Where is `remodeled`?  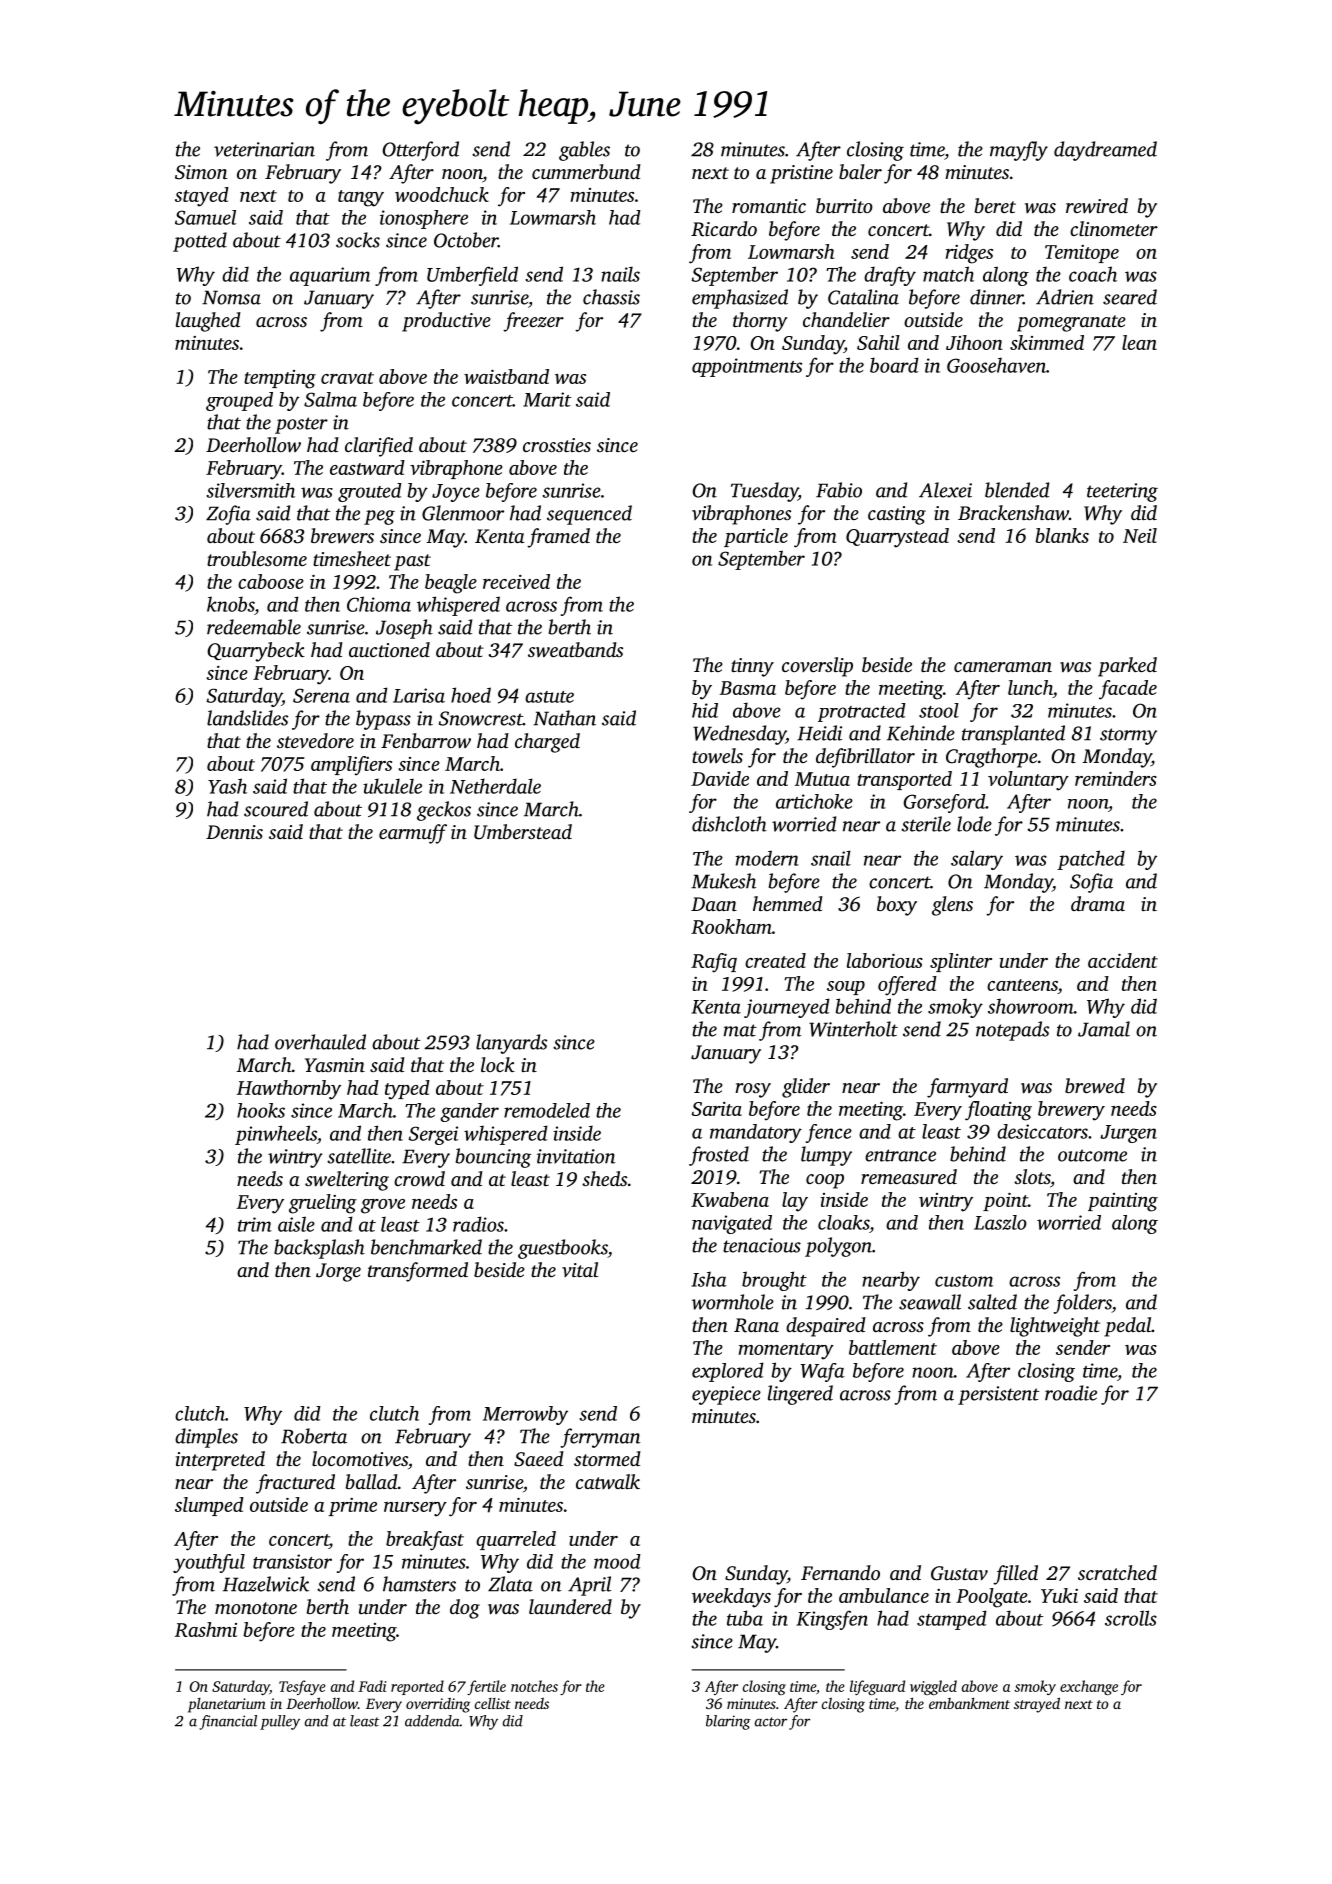 remodeled is located at coordinates (547, 1110).
